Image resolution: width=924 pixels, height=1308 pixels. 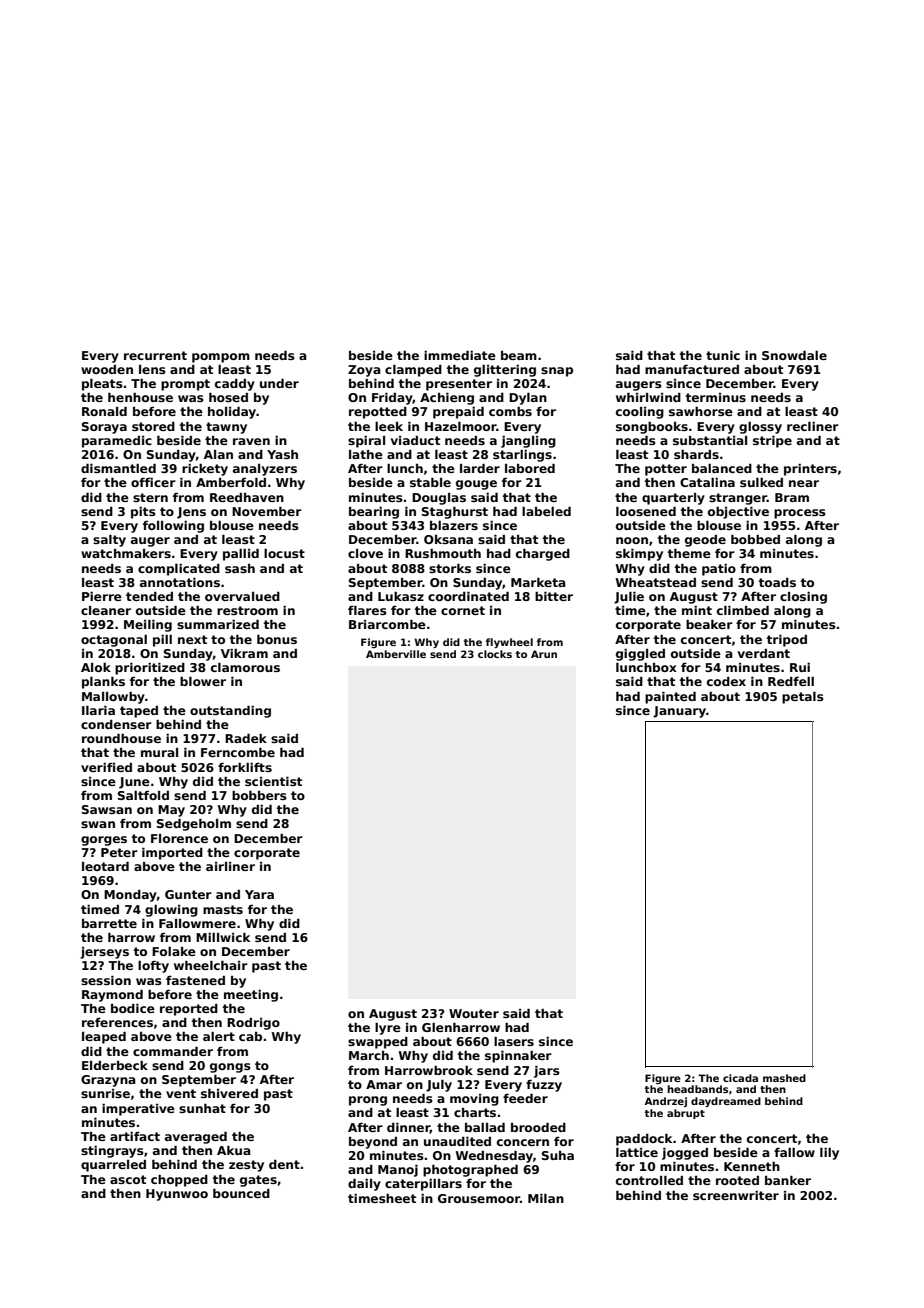 What do you see at coordinates (803, 598) in the screenshot?
I see `closing` at bounding box center [803, 598].
